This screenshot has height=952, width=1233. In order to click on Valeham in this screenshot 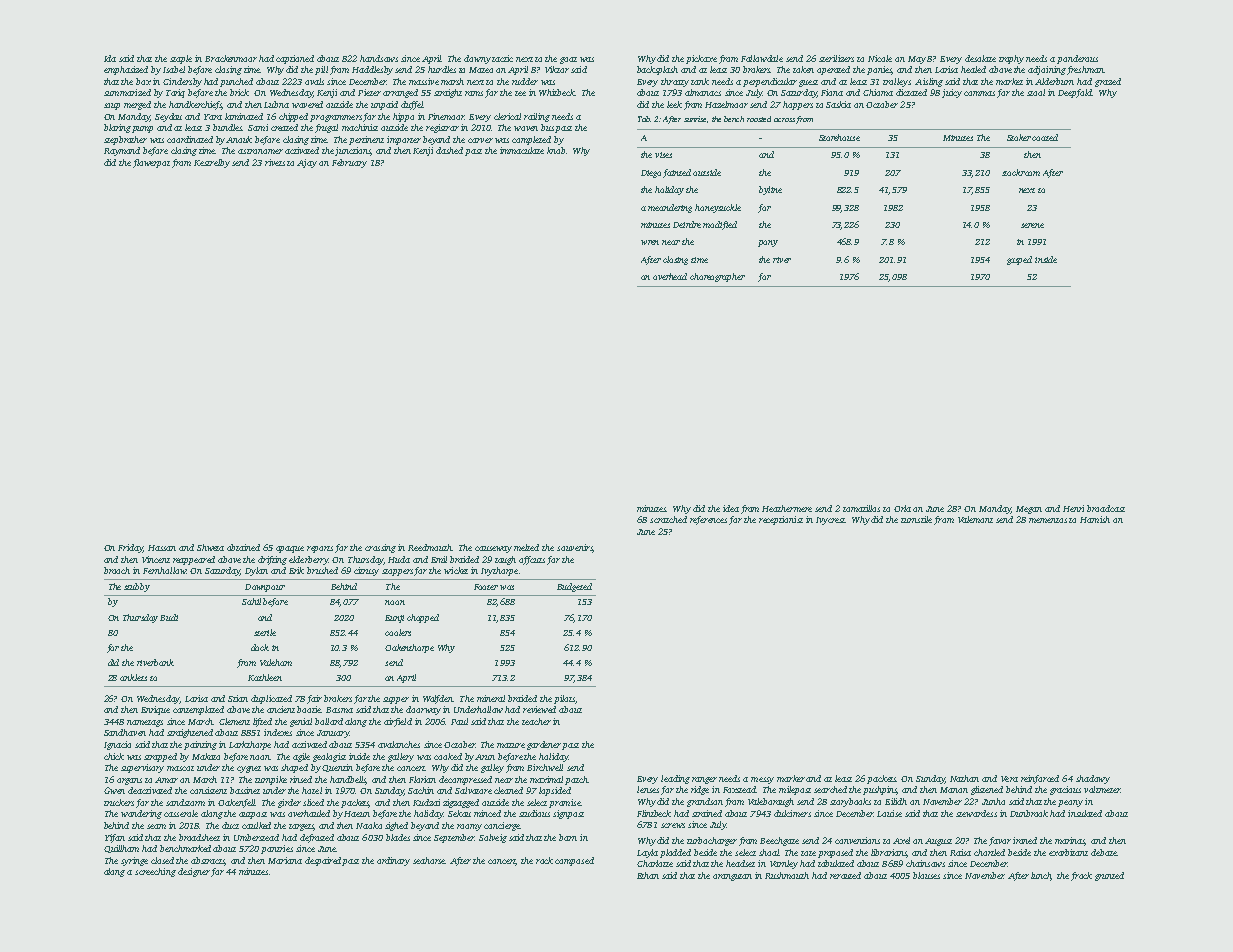, I will do `click(276, 662)`.
